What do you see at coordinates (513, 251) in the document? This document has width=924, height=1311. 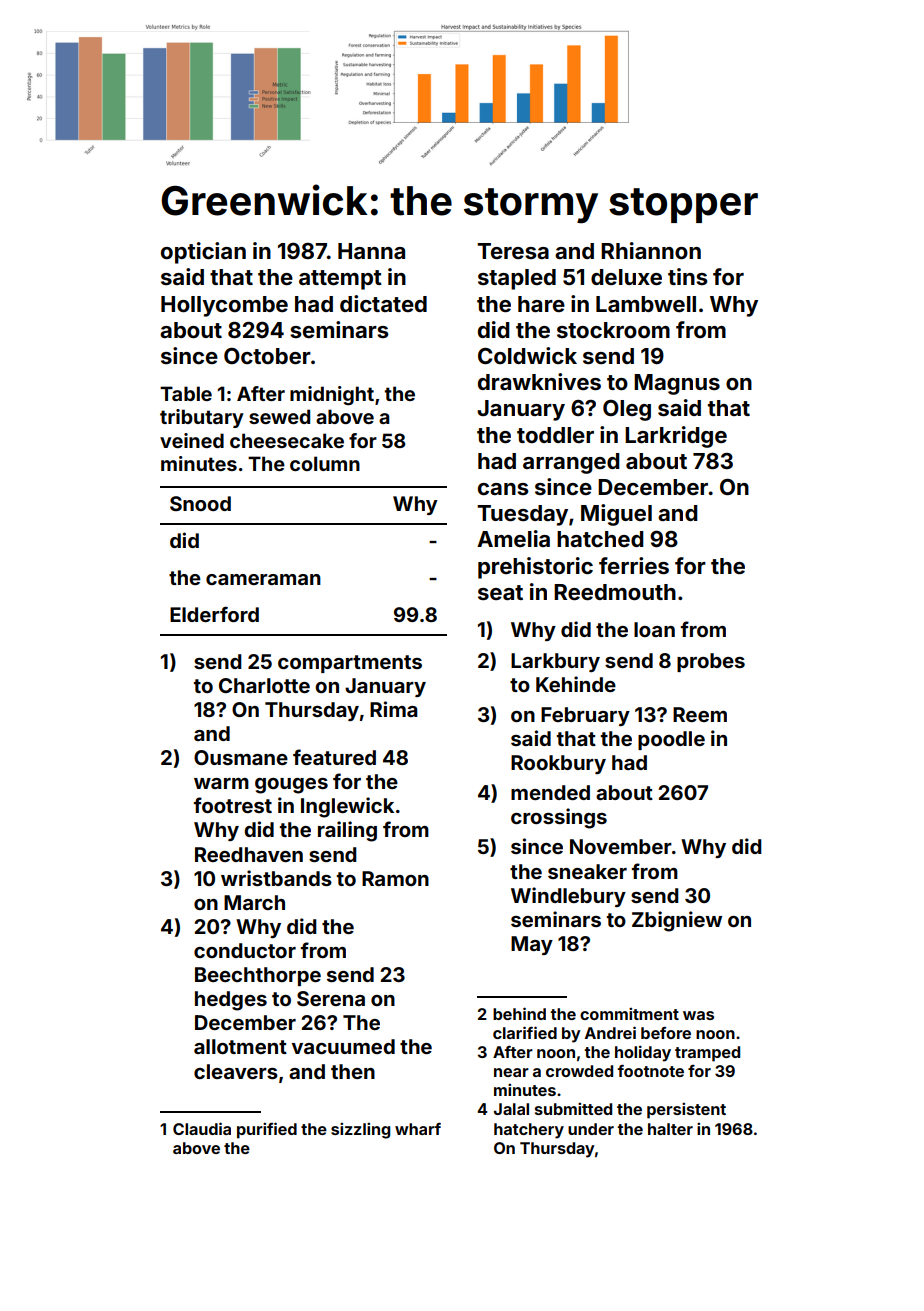 I see `Teresa` at bounding box center [513, 251].
